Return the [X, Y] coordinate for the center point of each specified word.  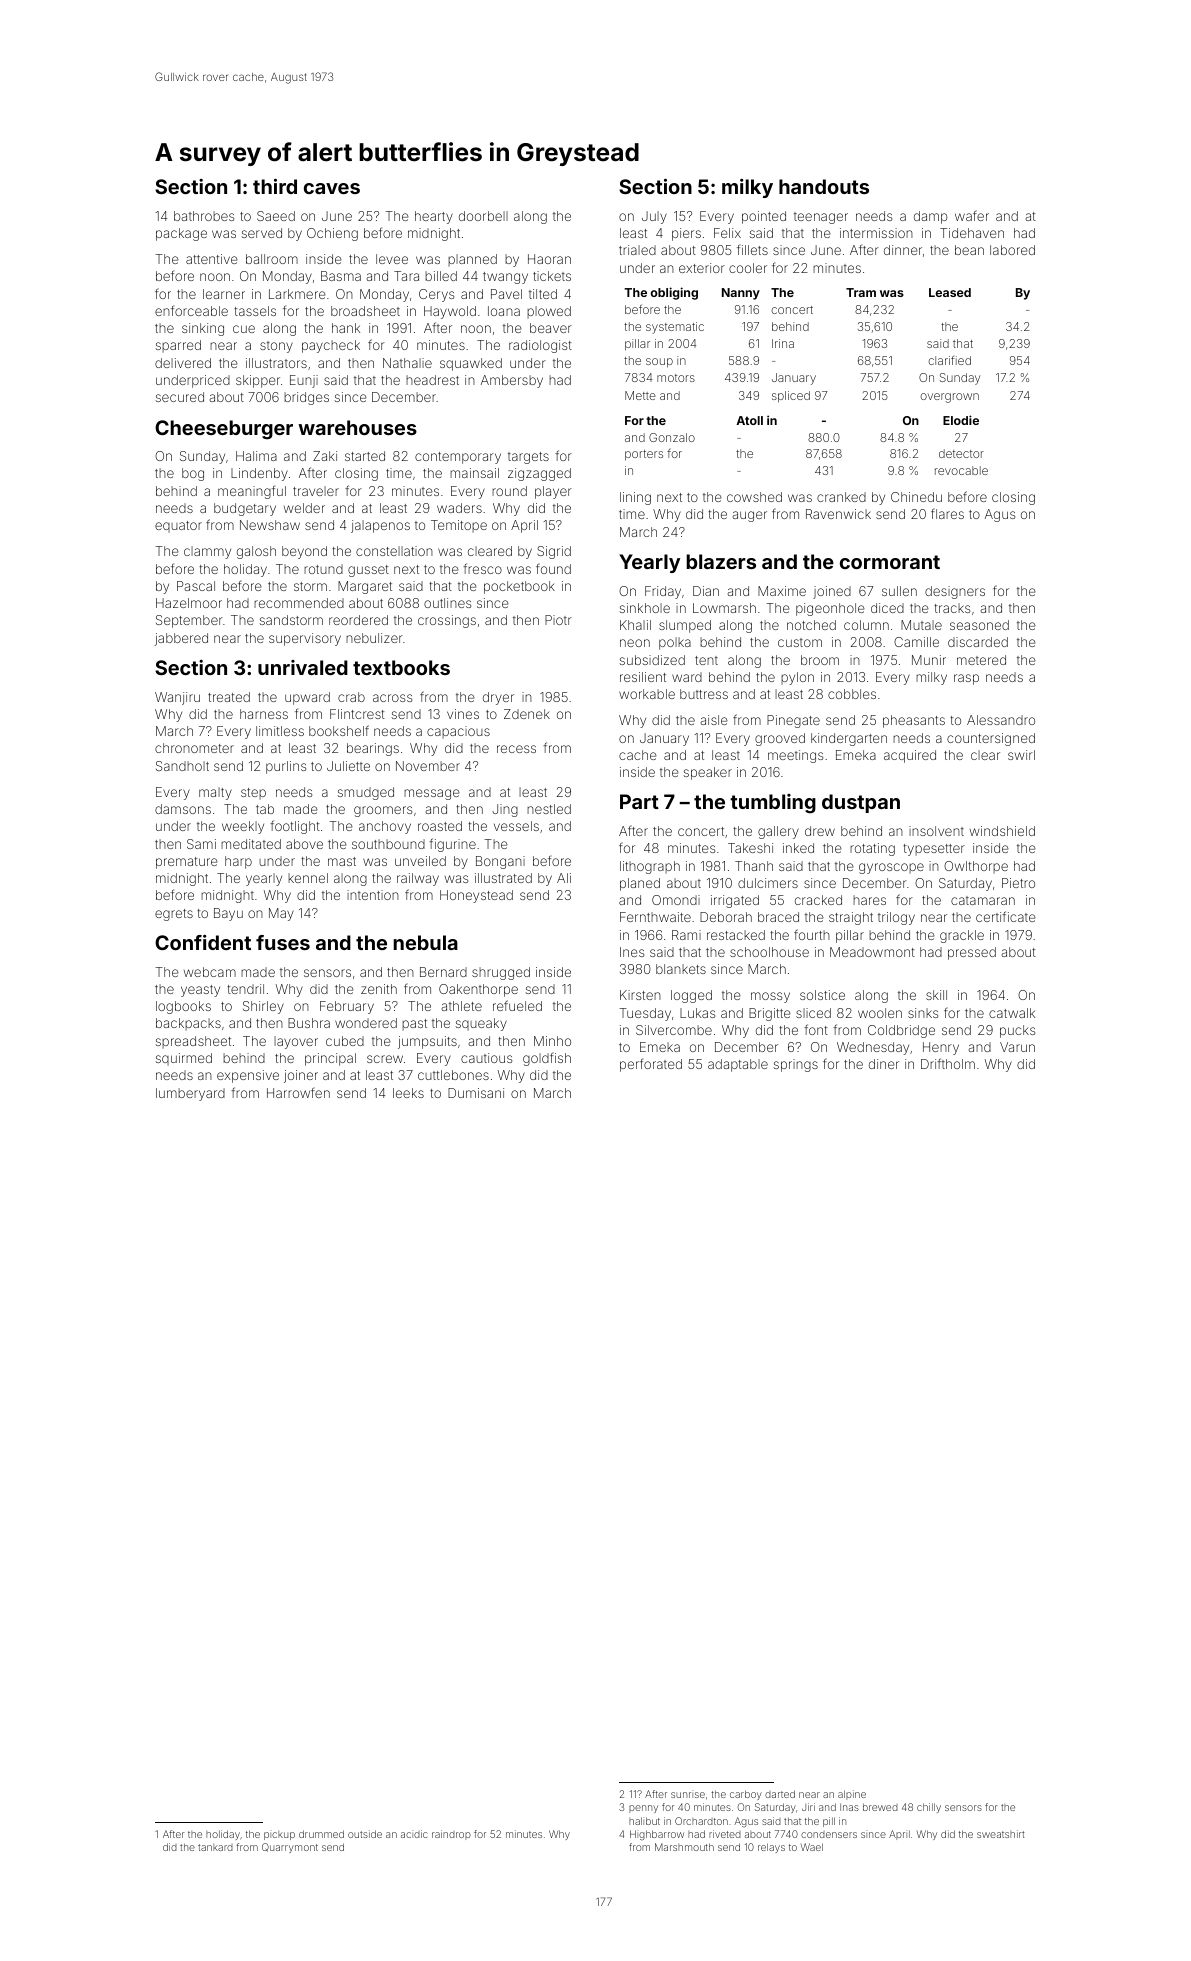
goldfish [547, 1059]
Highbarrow [657, 1835]
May [281, 914]
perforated [651, 1065]
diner [884, 1064]
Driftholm [948, 1063]
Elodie [961, 420]
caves [332, 188]
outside [365, 1834]
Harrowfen [298, 1092]
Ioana [504, 311]
